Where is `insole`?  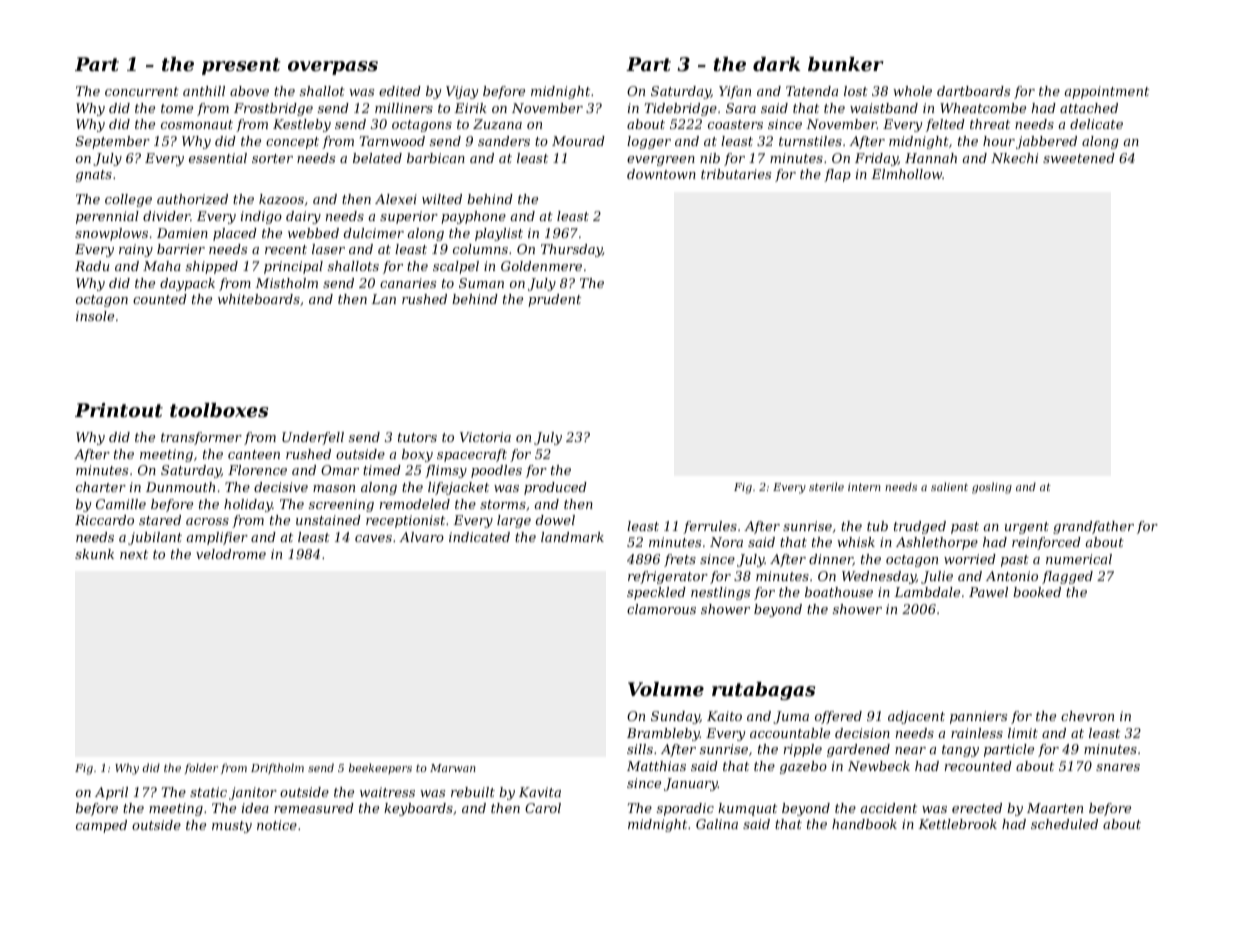
insole is located at coordinates (95, 316).
